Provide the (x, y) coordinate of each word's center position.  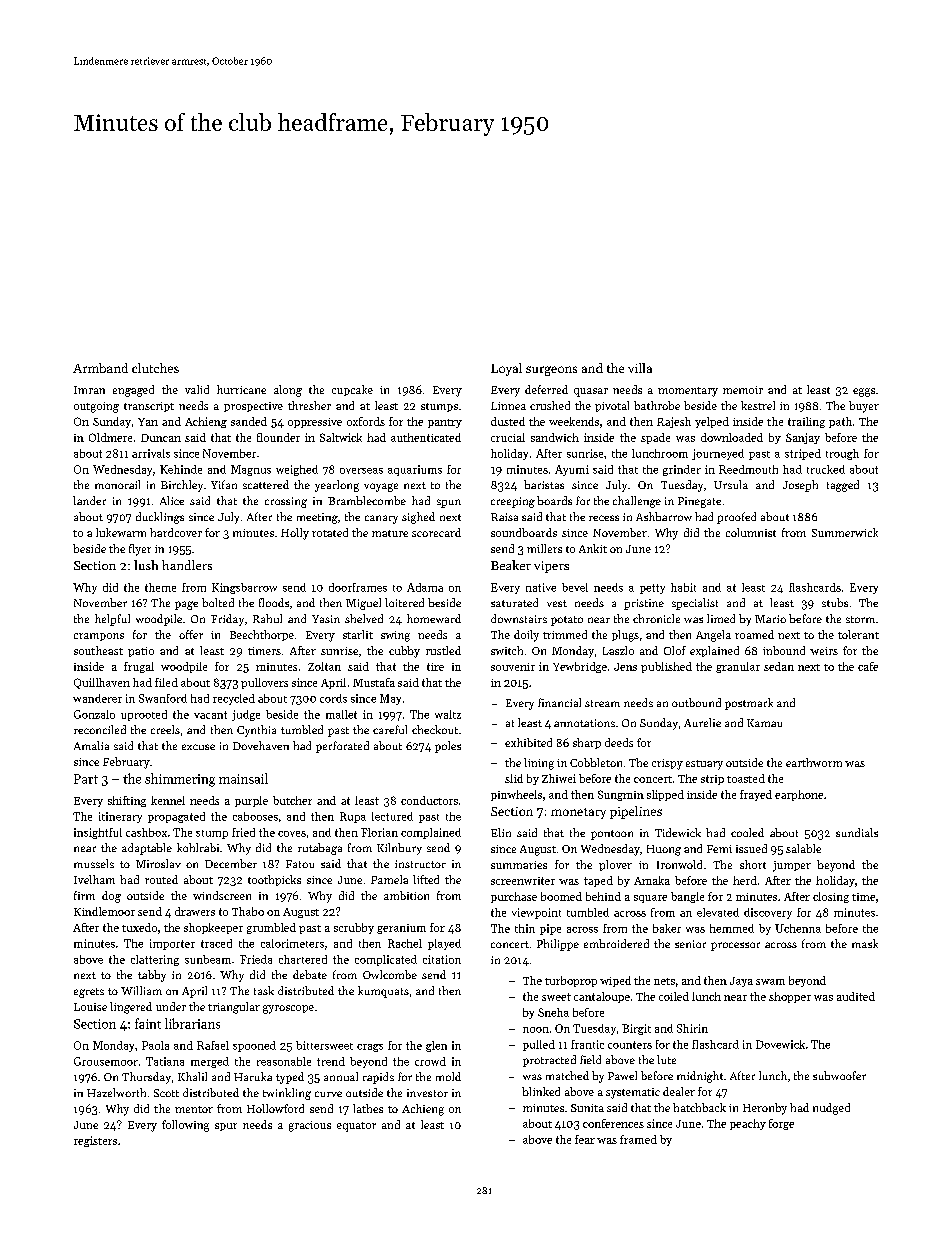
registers (95, 1141)
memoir (743, 390)
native (541, 587)
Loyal (506, 369)
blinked (541, 1091)
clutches (155, 368)
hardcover (176, 532)
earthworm (814, 762)
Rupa (353, 817)
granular (738, 667)
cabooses (255, 816)
